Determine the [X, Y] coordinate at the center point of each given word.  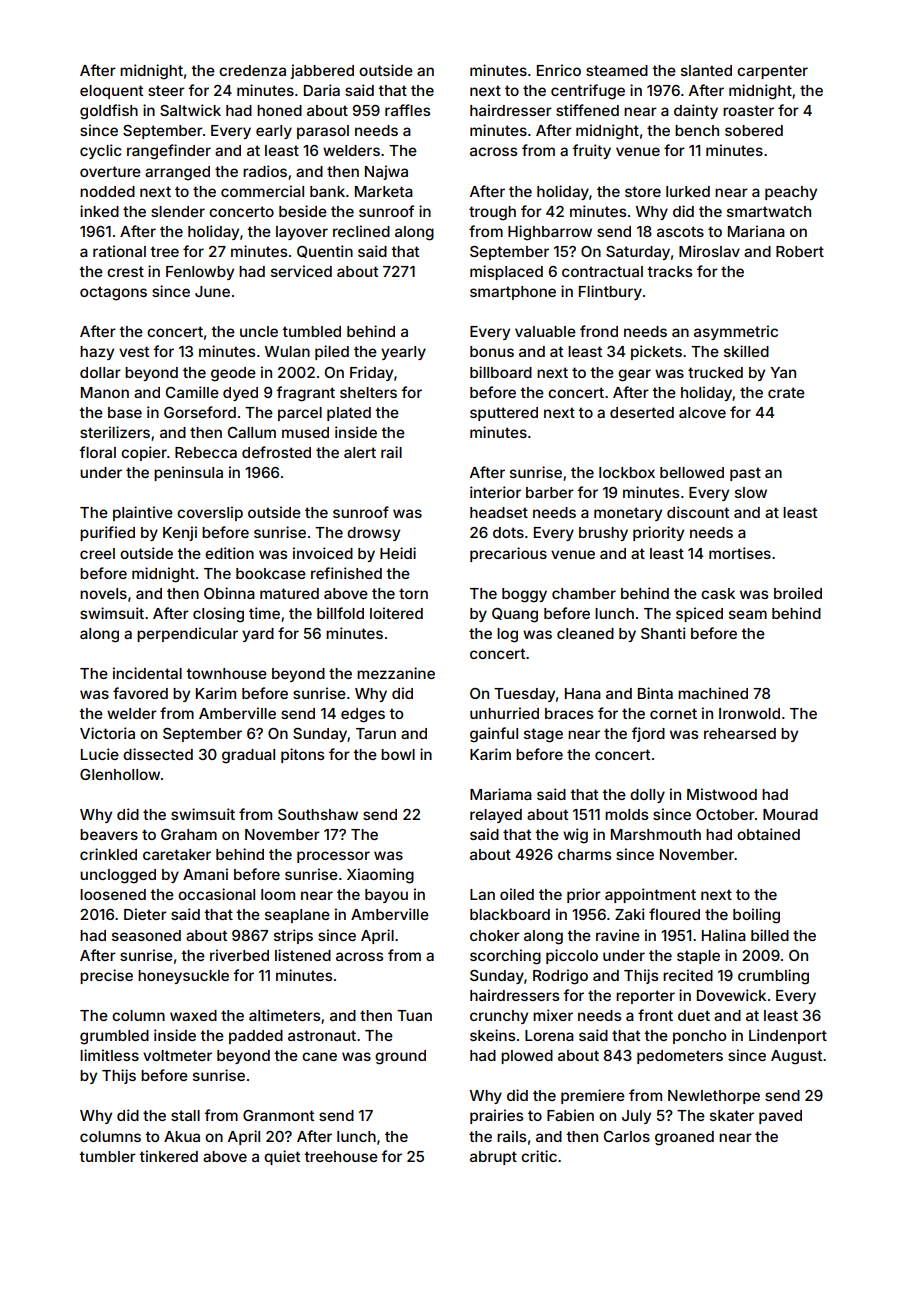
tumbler [107, 1156]
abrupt [493, 1158]
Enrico [559, 70]
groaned [684, 1138]
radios [265, 171]
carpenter [772, 72]
